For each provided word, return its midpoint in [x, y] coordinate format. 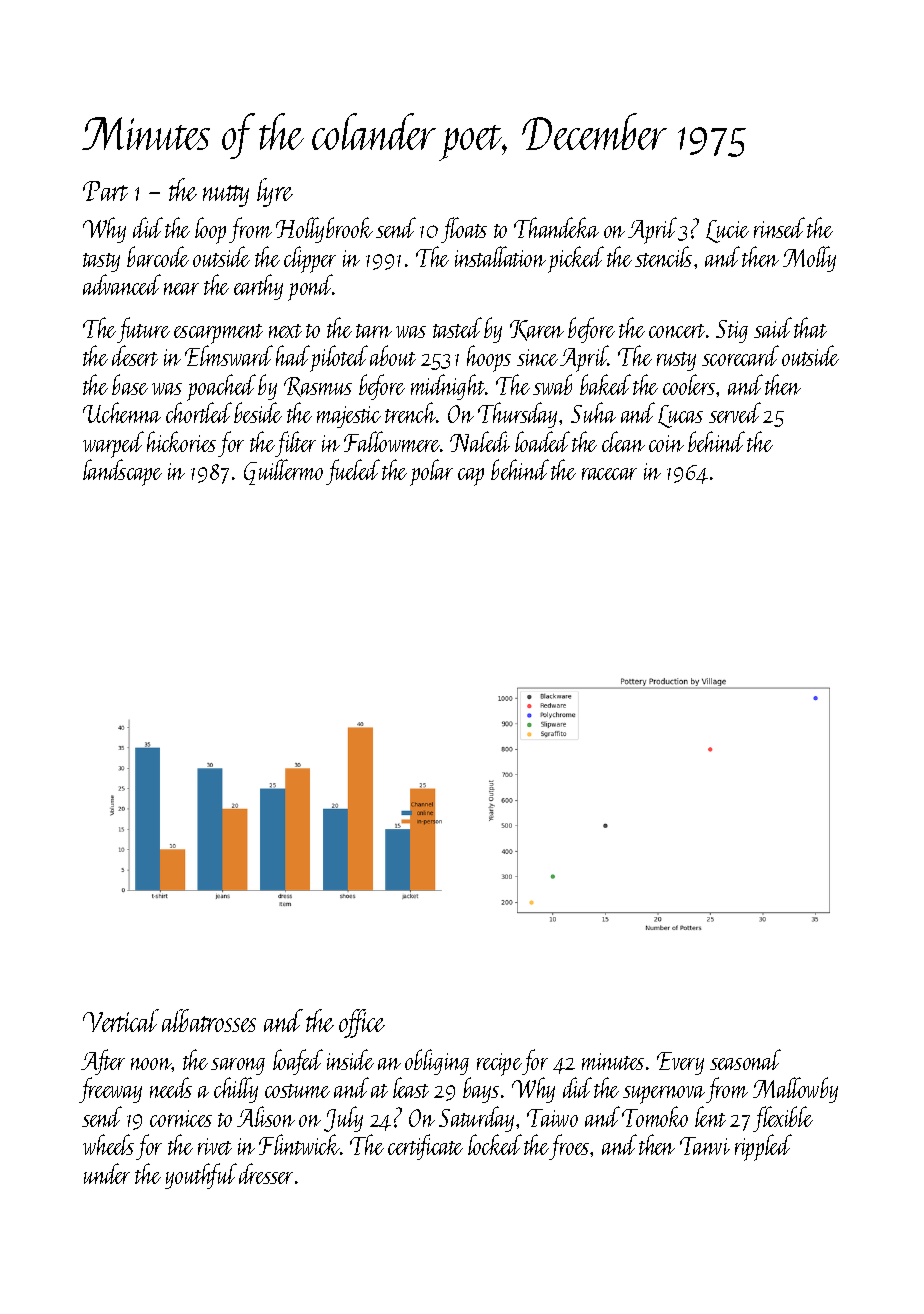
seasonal [745, 1059]
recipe [499, 1064]
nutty [226, 196]
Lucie [727, 231]
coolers [689, 384]
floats [464, 230]
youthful [201, 1176]
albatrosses [209, 1020]
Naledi [480, 441]
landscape [122, 472]
